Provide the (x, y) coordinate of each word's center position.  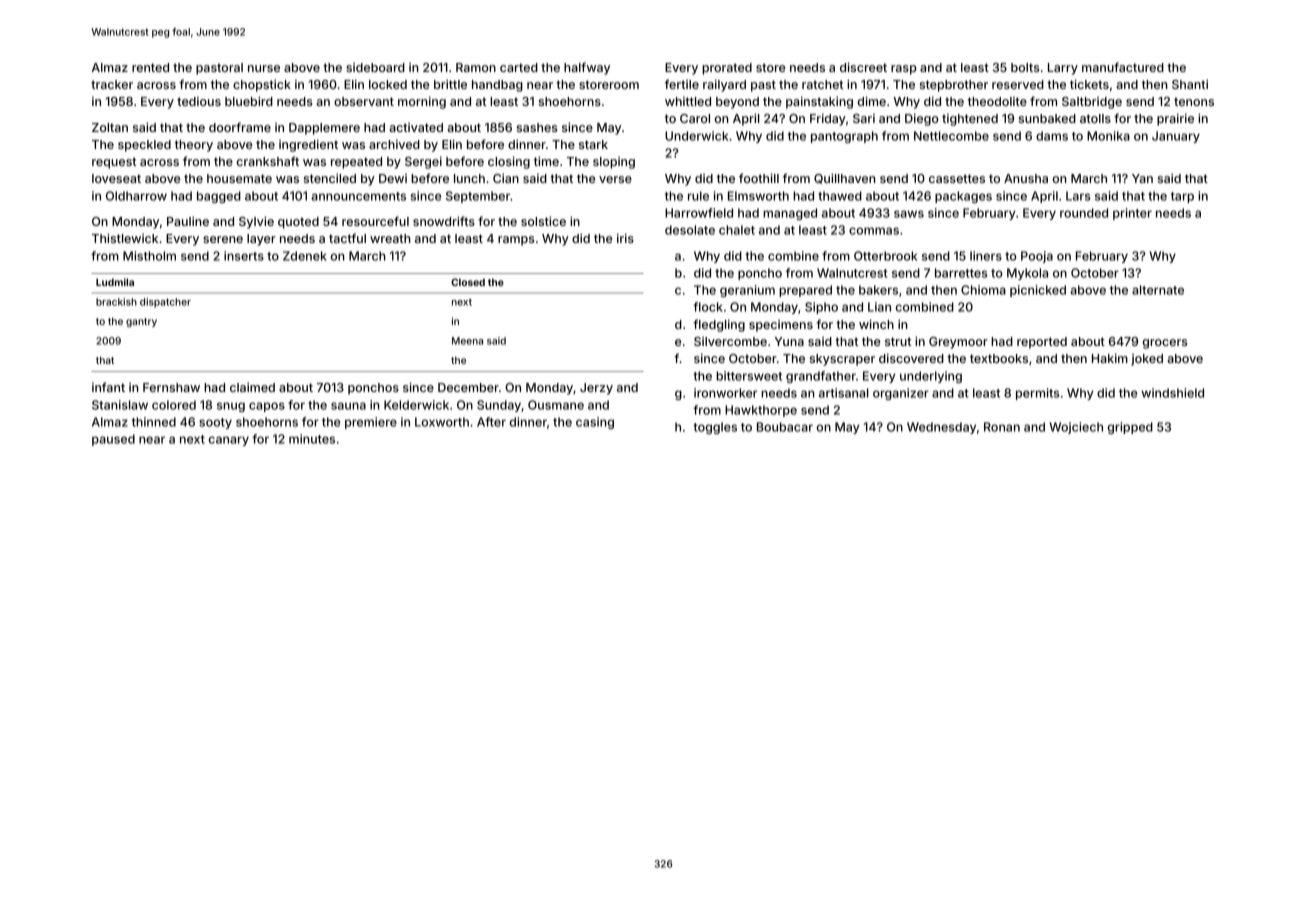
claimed (252, 387)
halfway (587, 68)
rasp (904, 70)
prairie (1175, 119)
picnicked (1038, 291)
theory (194, 146)
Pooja (1037, 257)
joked (1147, 360)
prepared (805, 291)
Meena (467, 341)
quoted (298, 223)
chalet (737, 230)
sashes (537, 127)
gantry (141, 322)
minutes (312, 439)
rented (150, 67)
